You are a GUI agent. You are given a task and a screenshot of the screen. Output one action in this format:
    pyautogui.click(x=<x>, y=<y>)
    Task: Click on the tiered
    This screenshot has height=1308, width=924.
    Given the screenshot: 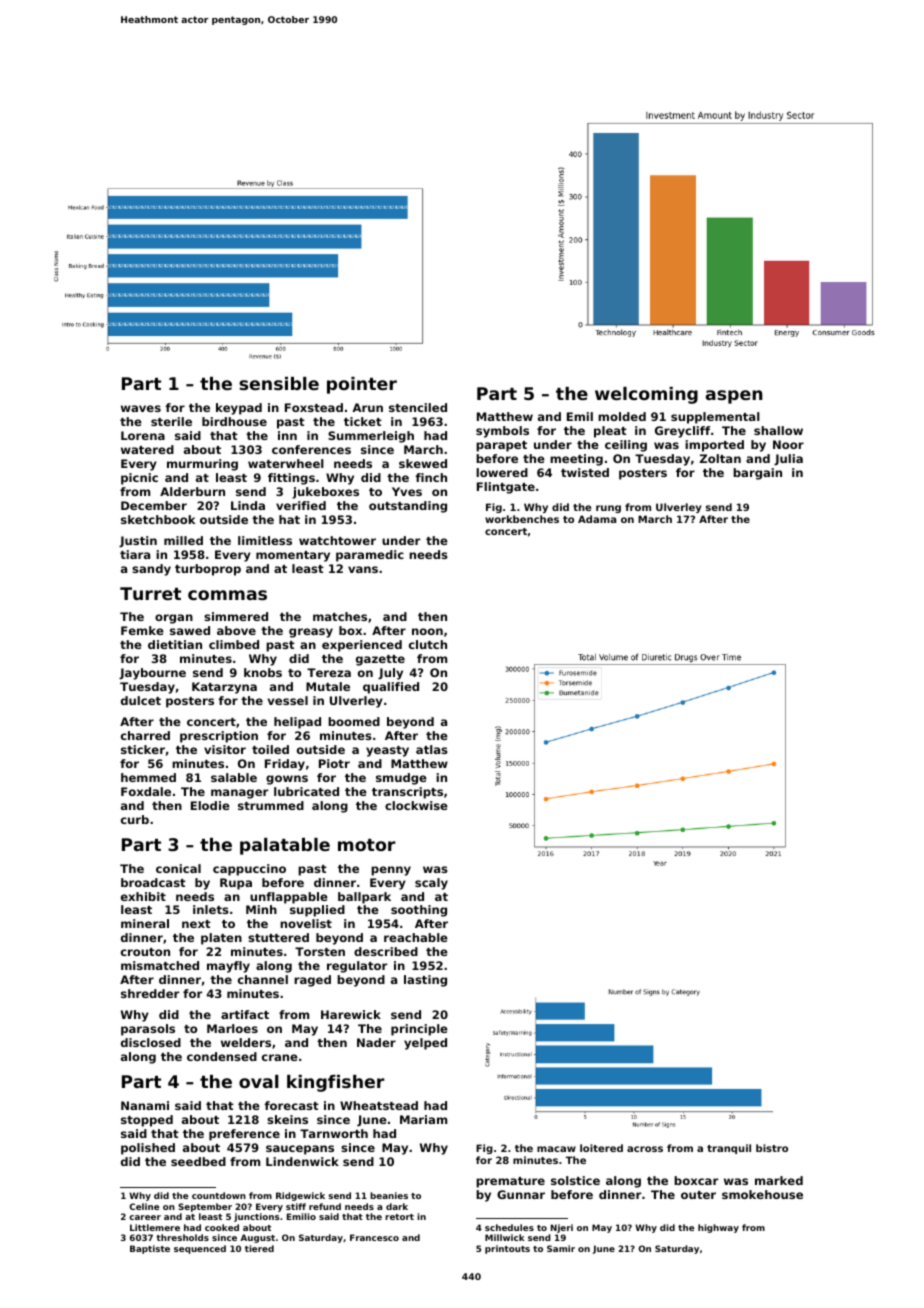 What is the action you would take?
    pyautogui.click(x=259, y=1248)
